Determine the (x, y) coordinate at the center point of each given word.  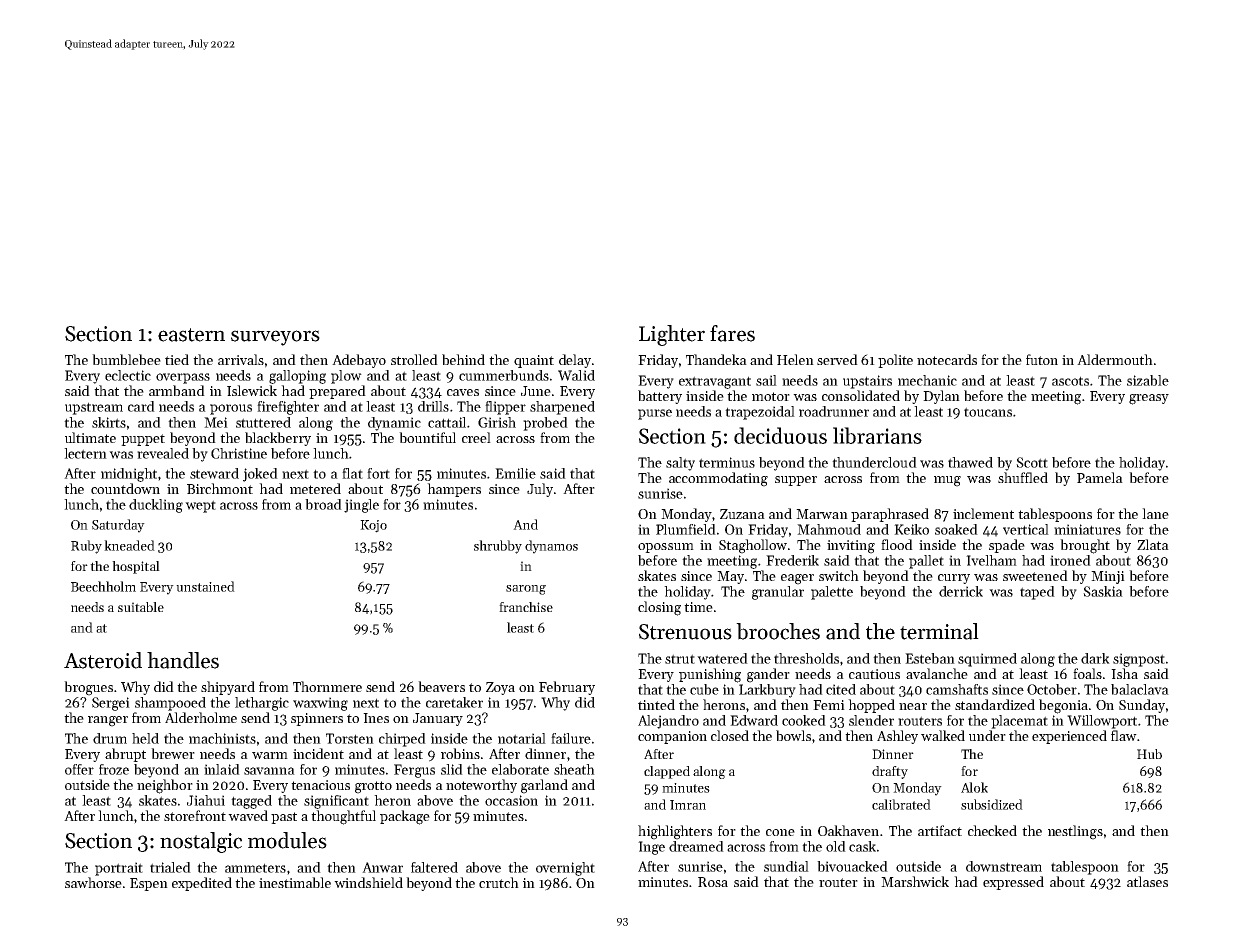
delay (575, 361)
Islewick (252, 390)
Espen (149, 884)
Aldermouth (1115, 359)
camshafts (957, 689)
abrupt (125, 755)
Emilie (515, 473)
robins (460, 753)
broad (323, 504)
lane (1155, 513)
